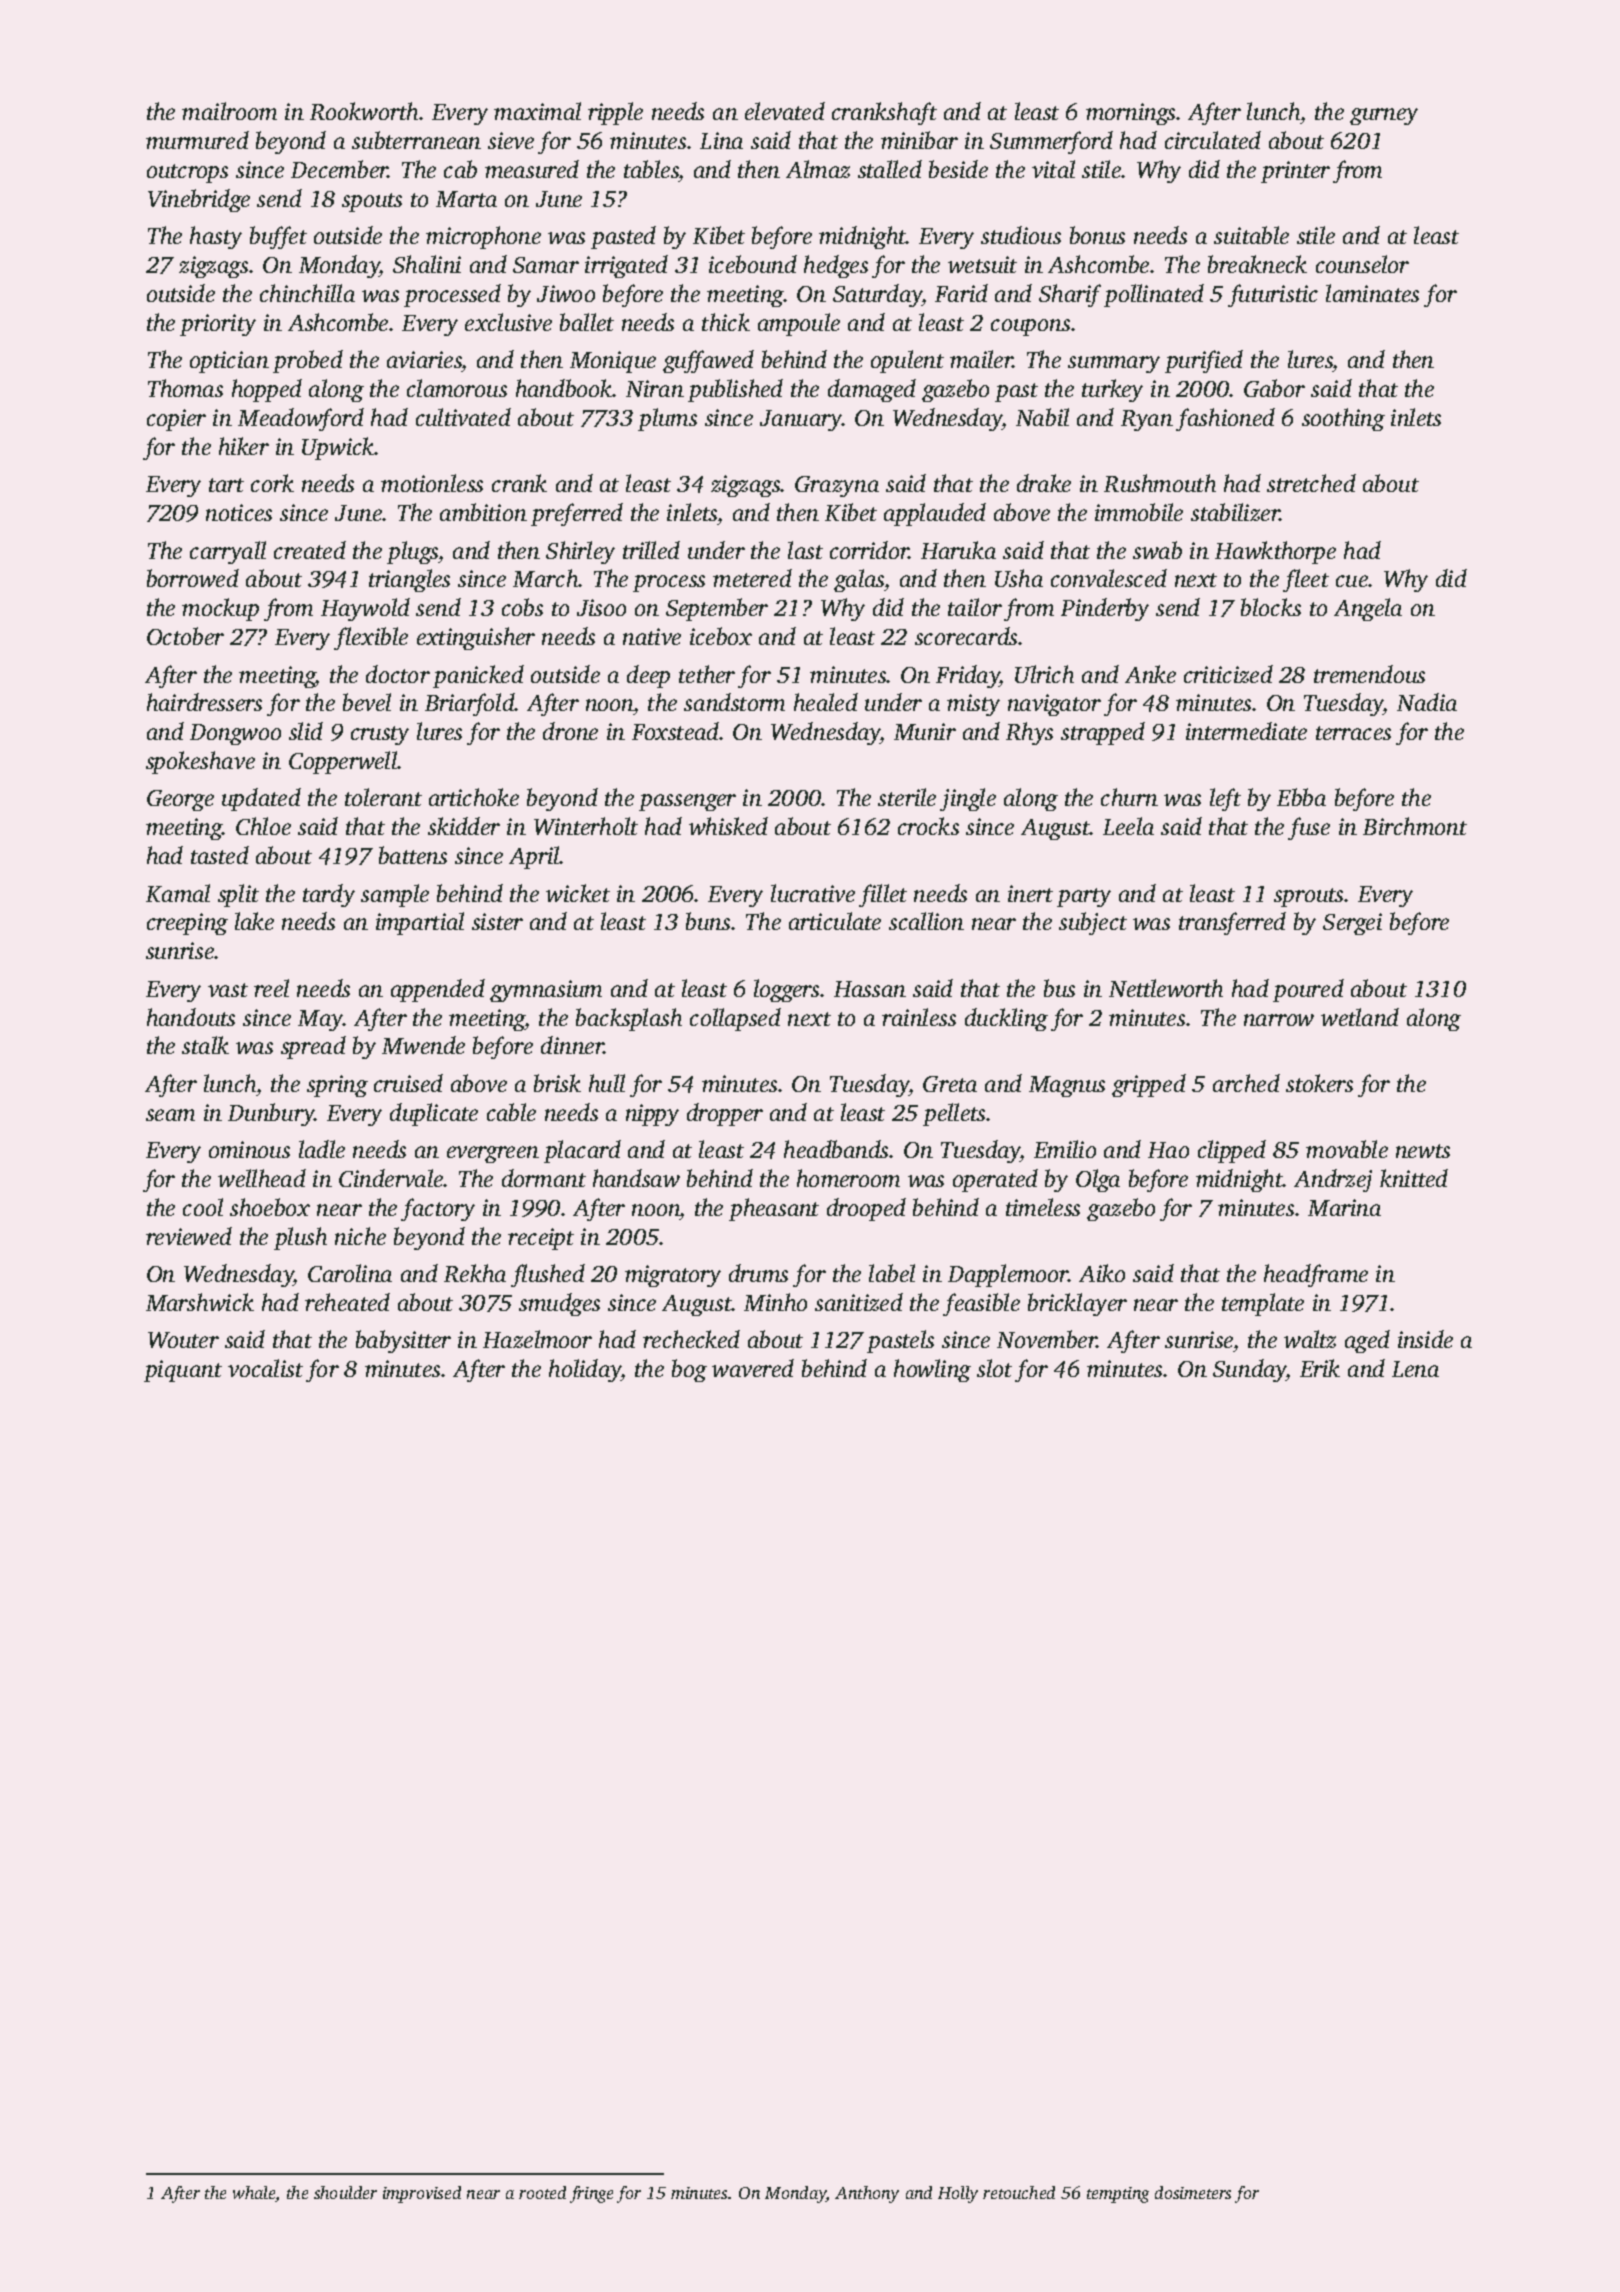 The height and width of the document is (2292, 1620). Describe the element at coordinates (200, 1302) in the document. I see `Marshwick` at that location.
